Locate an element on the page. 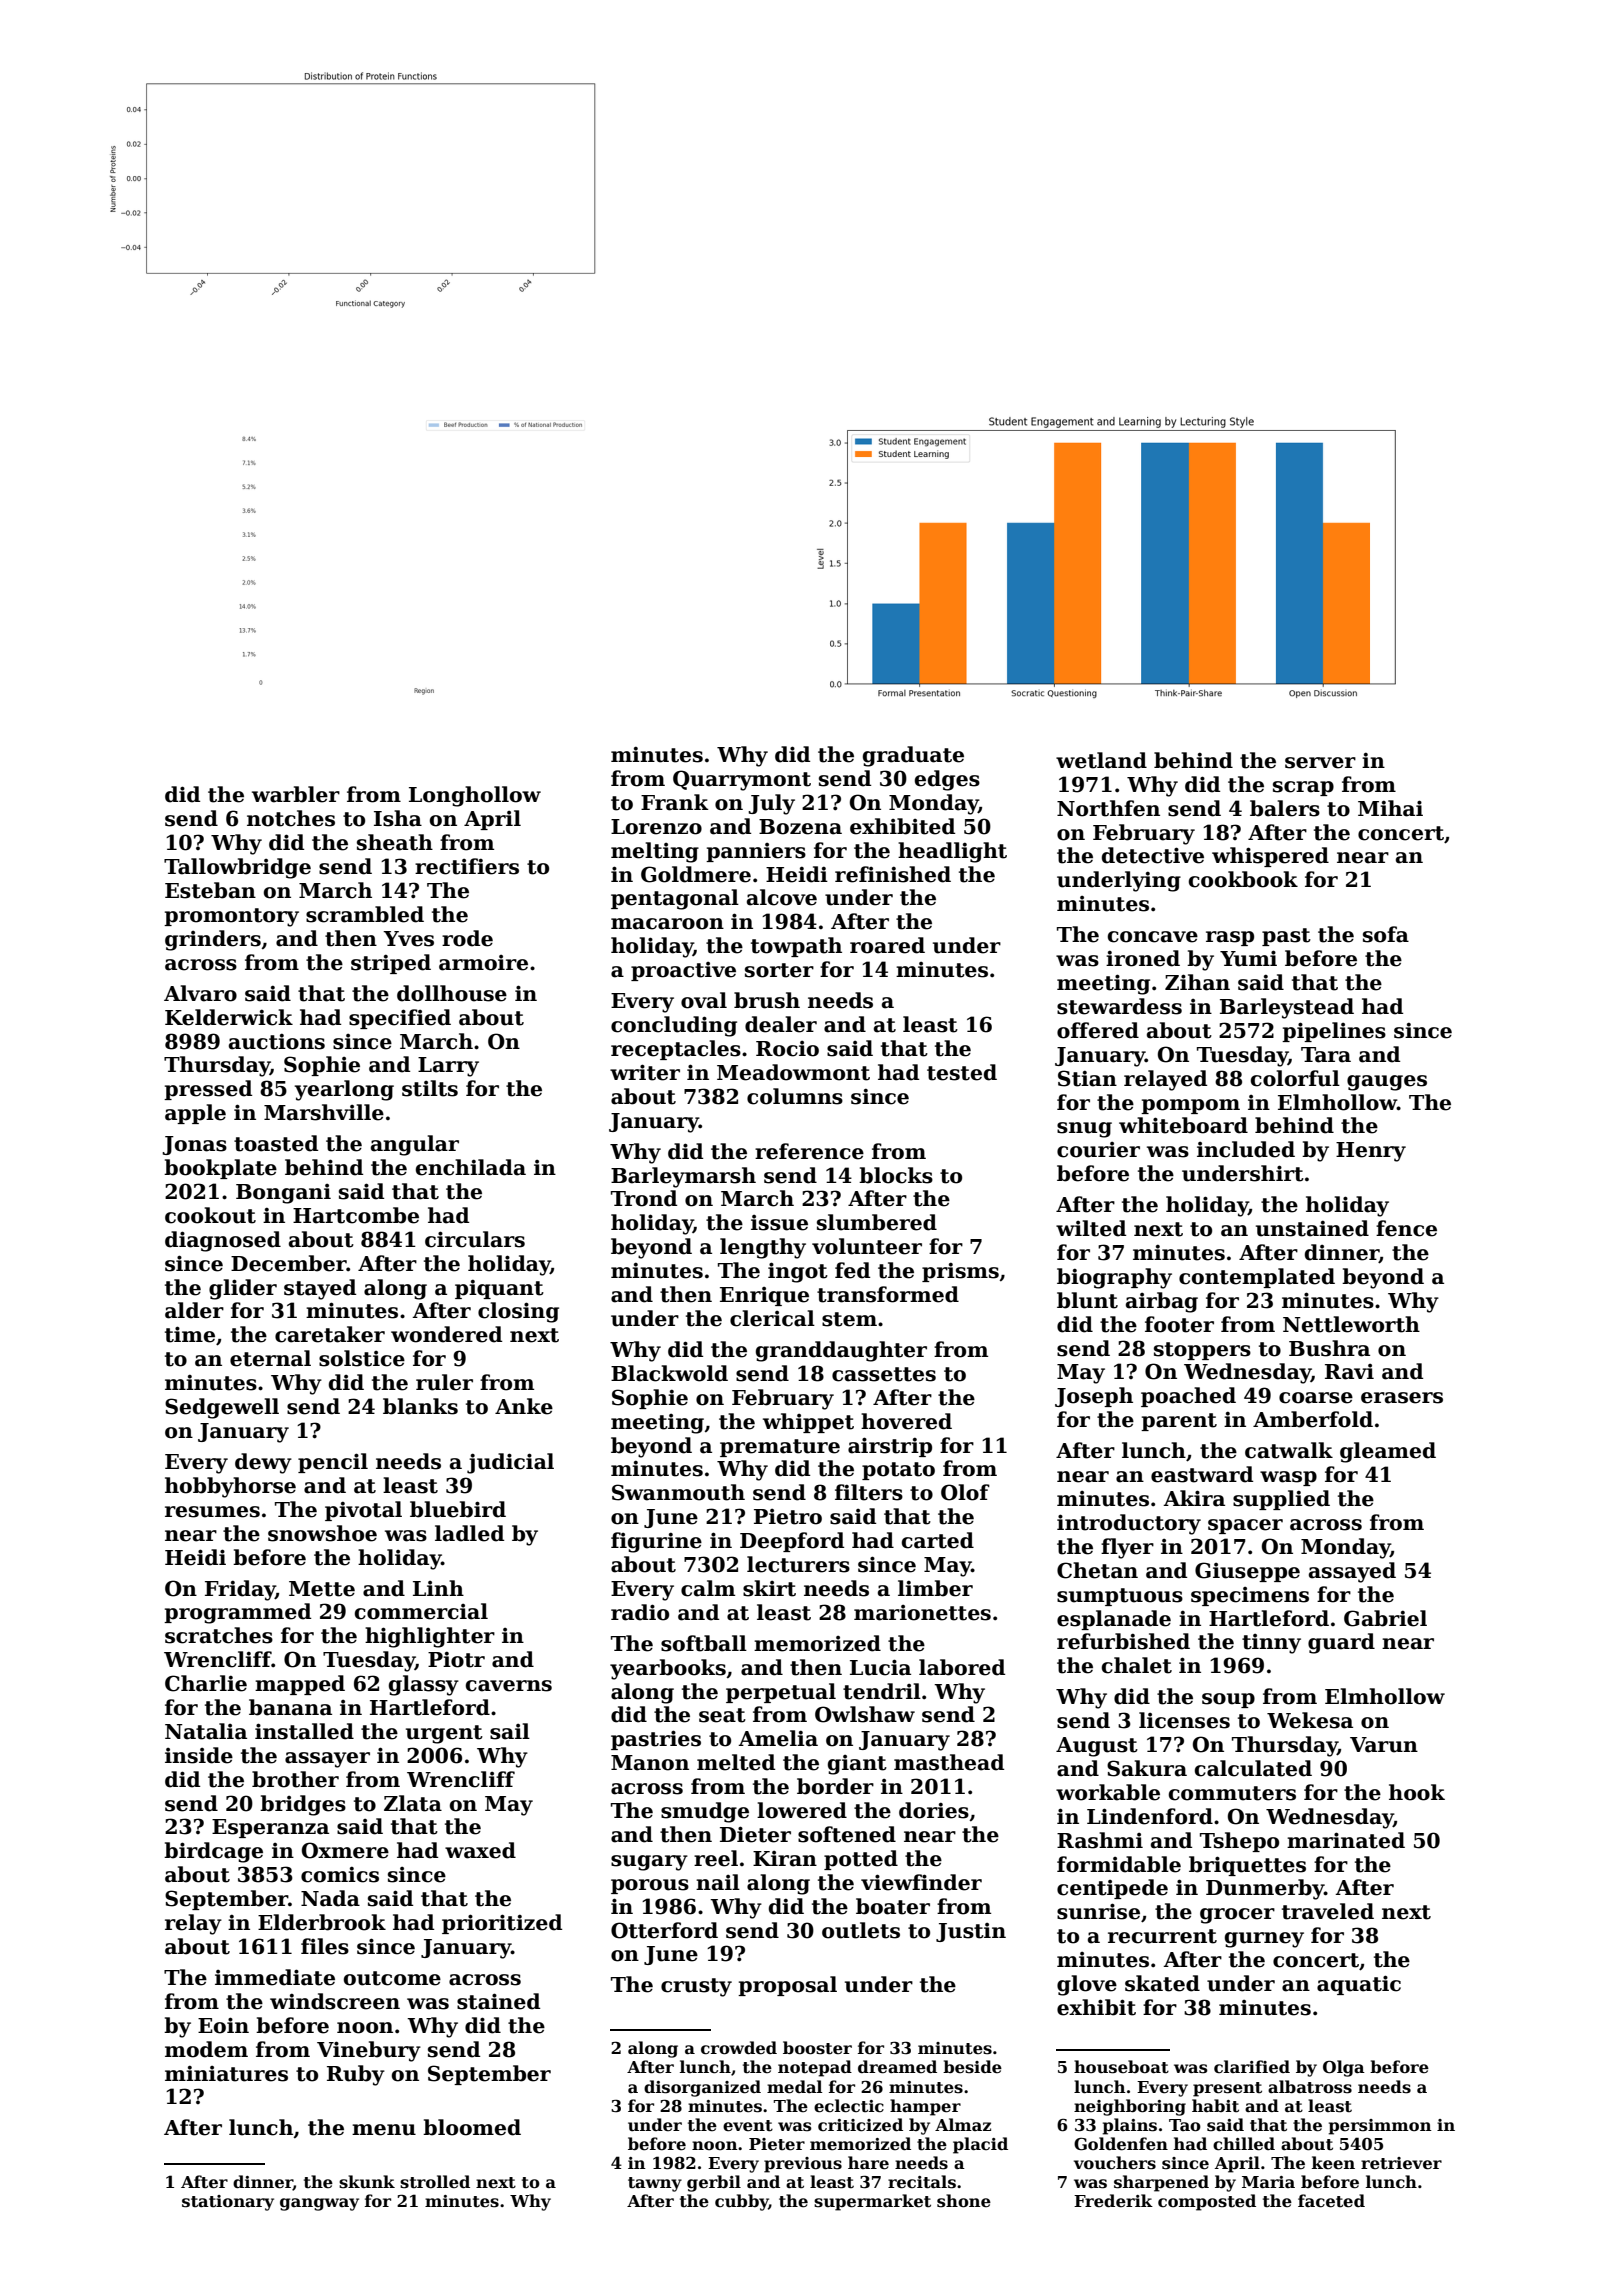 The image size is (1620, 2292). time is located at coordinates (190, 1334).
